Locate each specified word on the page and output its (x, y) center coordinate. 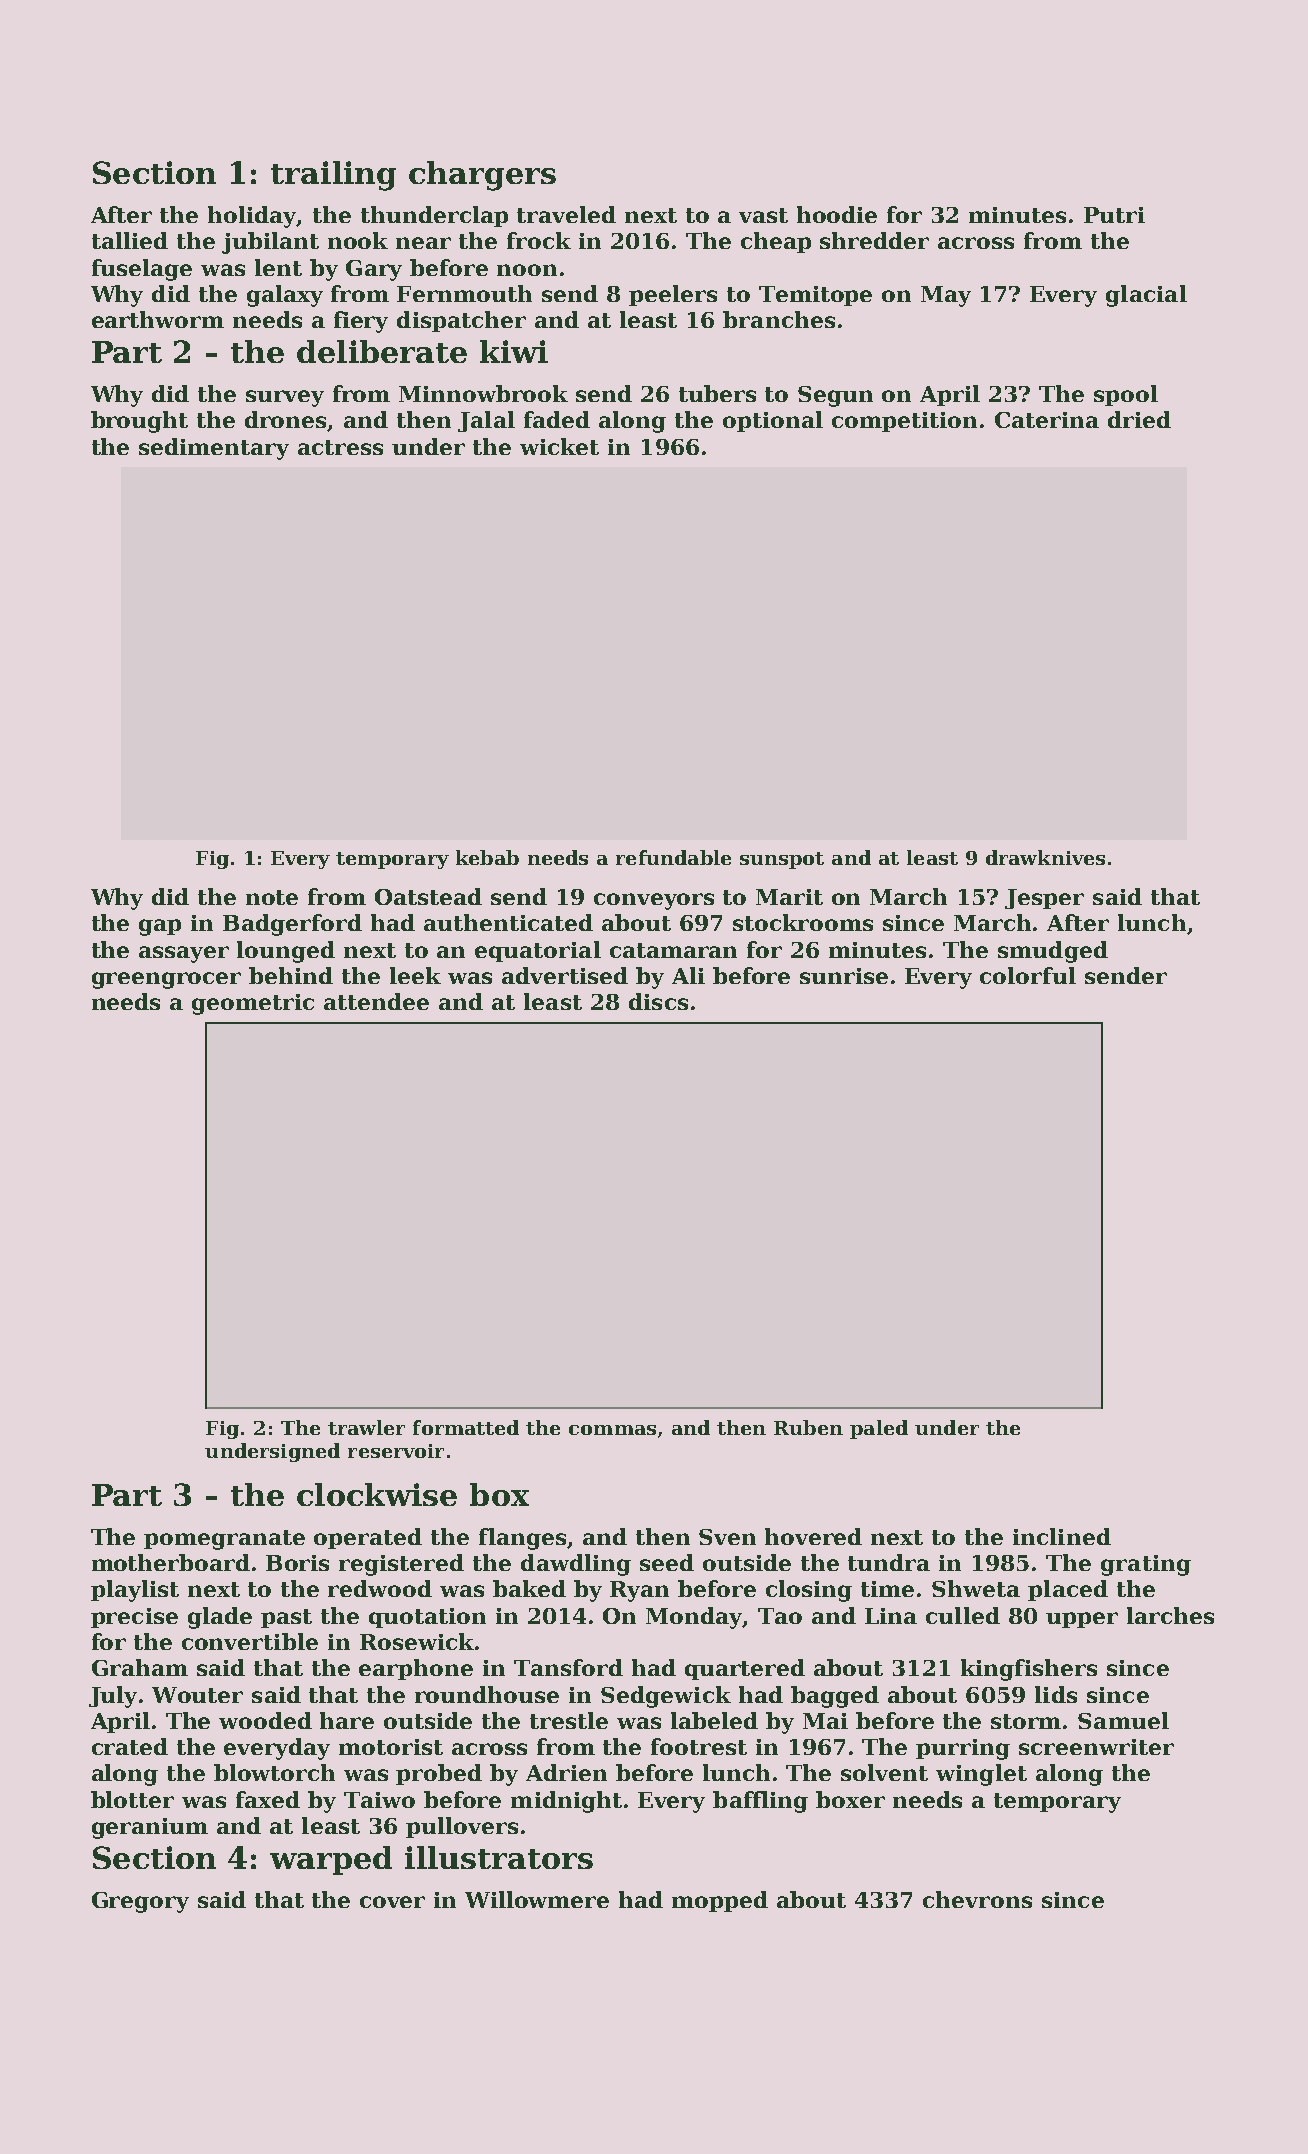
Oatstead (428, 896)
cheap (776, 242)
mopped (720, 1901)
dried (1139, 419)
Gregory (140, 1902)
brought (139, 422)
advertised (565, 975)
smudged (1053, 952)
